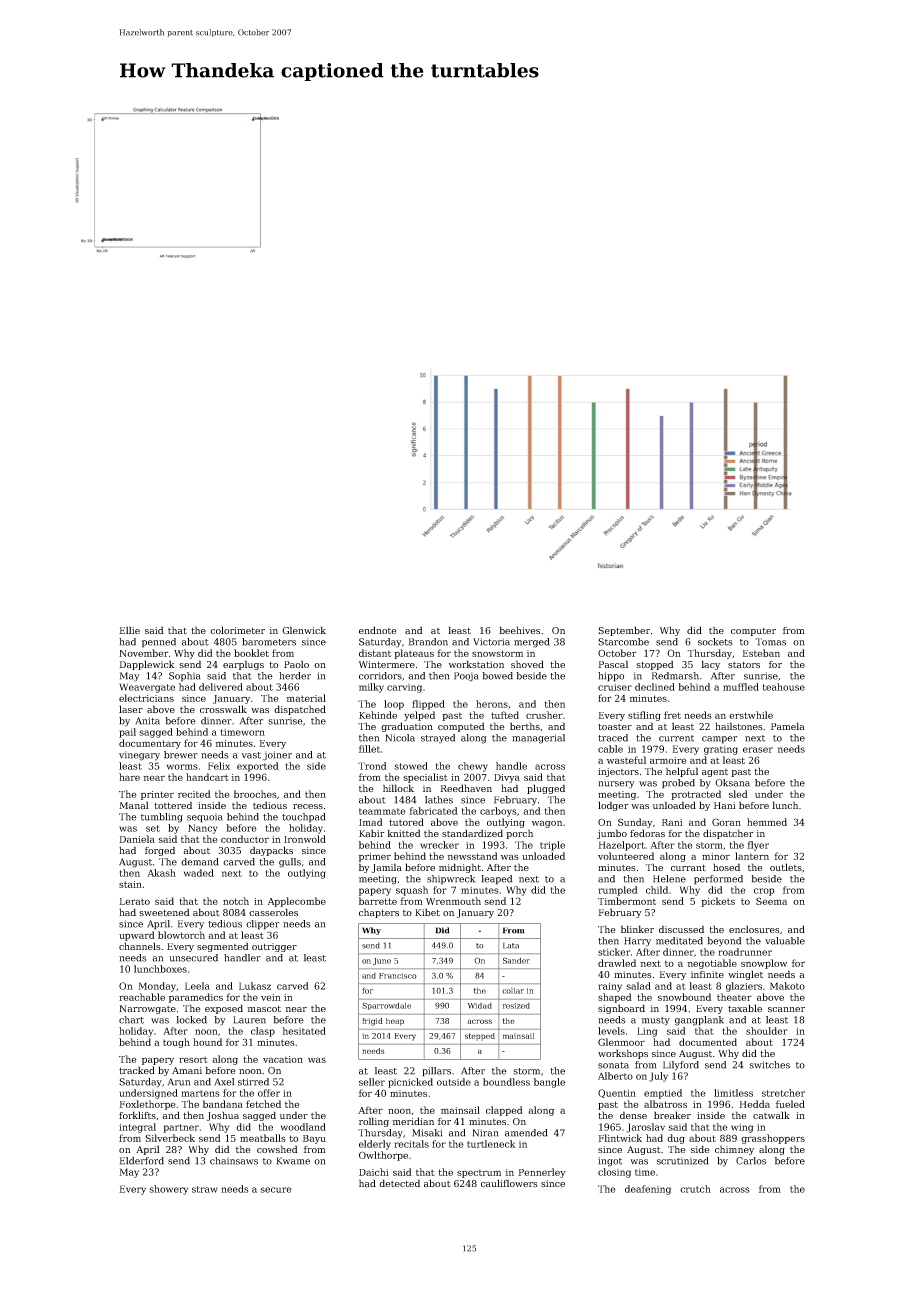 The height and width of the document is (1308, 924). I want to click on detected, so click(399, 1183).
